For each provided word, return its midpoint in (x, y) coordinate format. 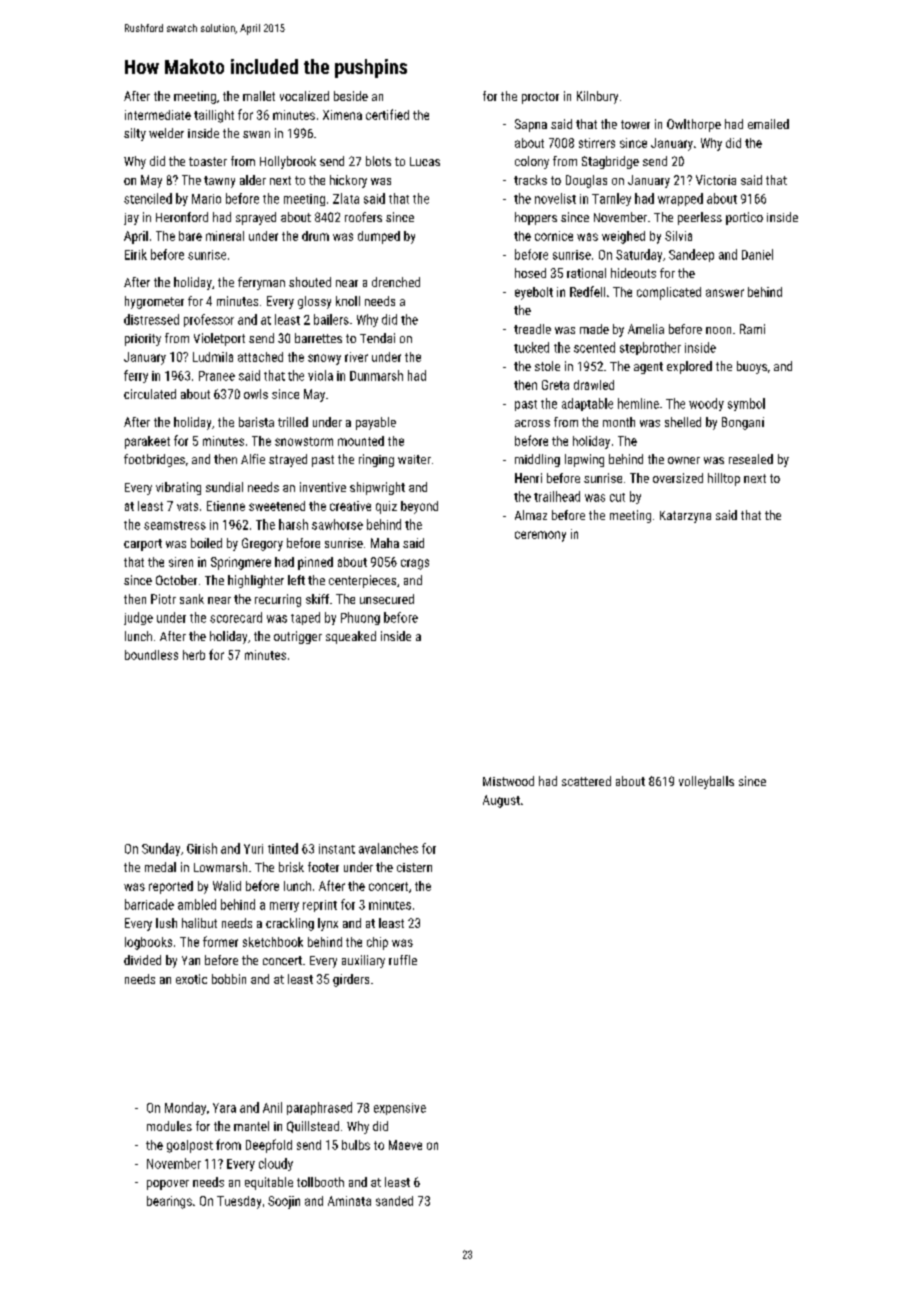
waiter (414, 459)
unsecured (387, 599)
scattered (586, 781)
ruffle (403, 960)
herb (194, 655)
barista (256, 422)
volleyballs (706, 782)
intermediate (158, 115)
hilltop (724, 479)
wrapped (680, 199)
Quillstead (313, 1127)
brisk (291, 867)
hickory (348, 181)
